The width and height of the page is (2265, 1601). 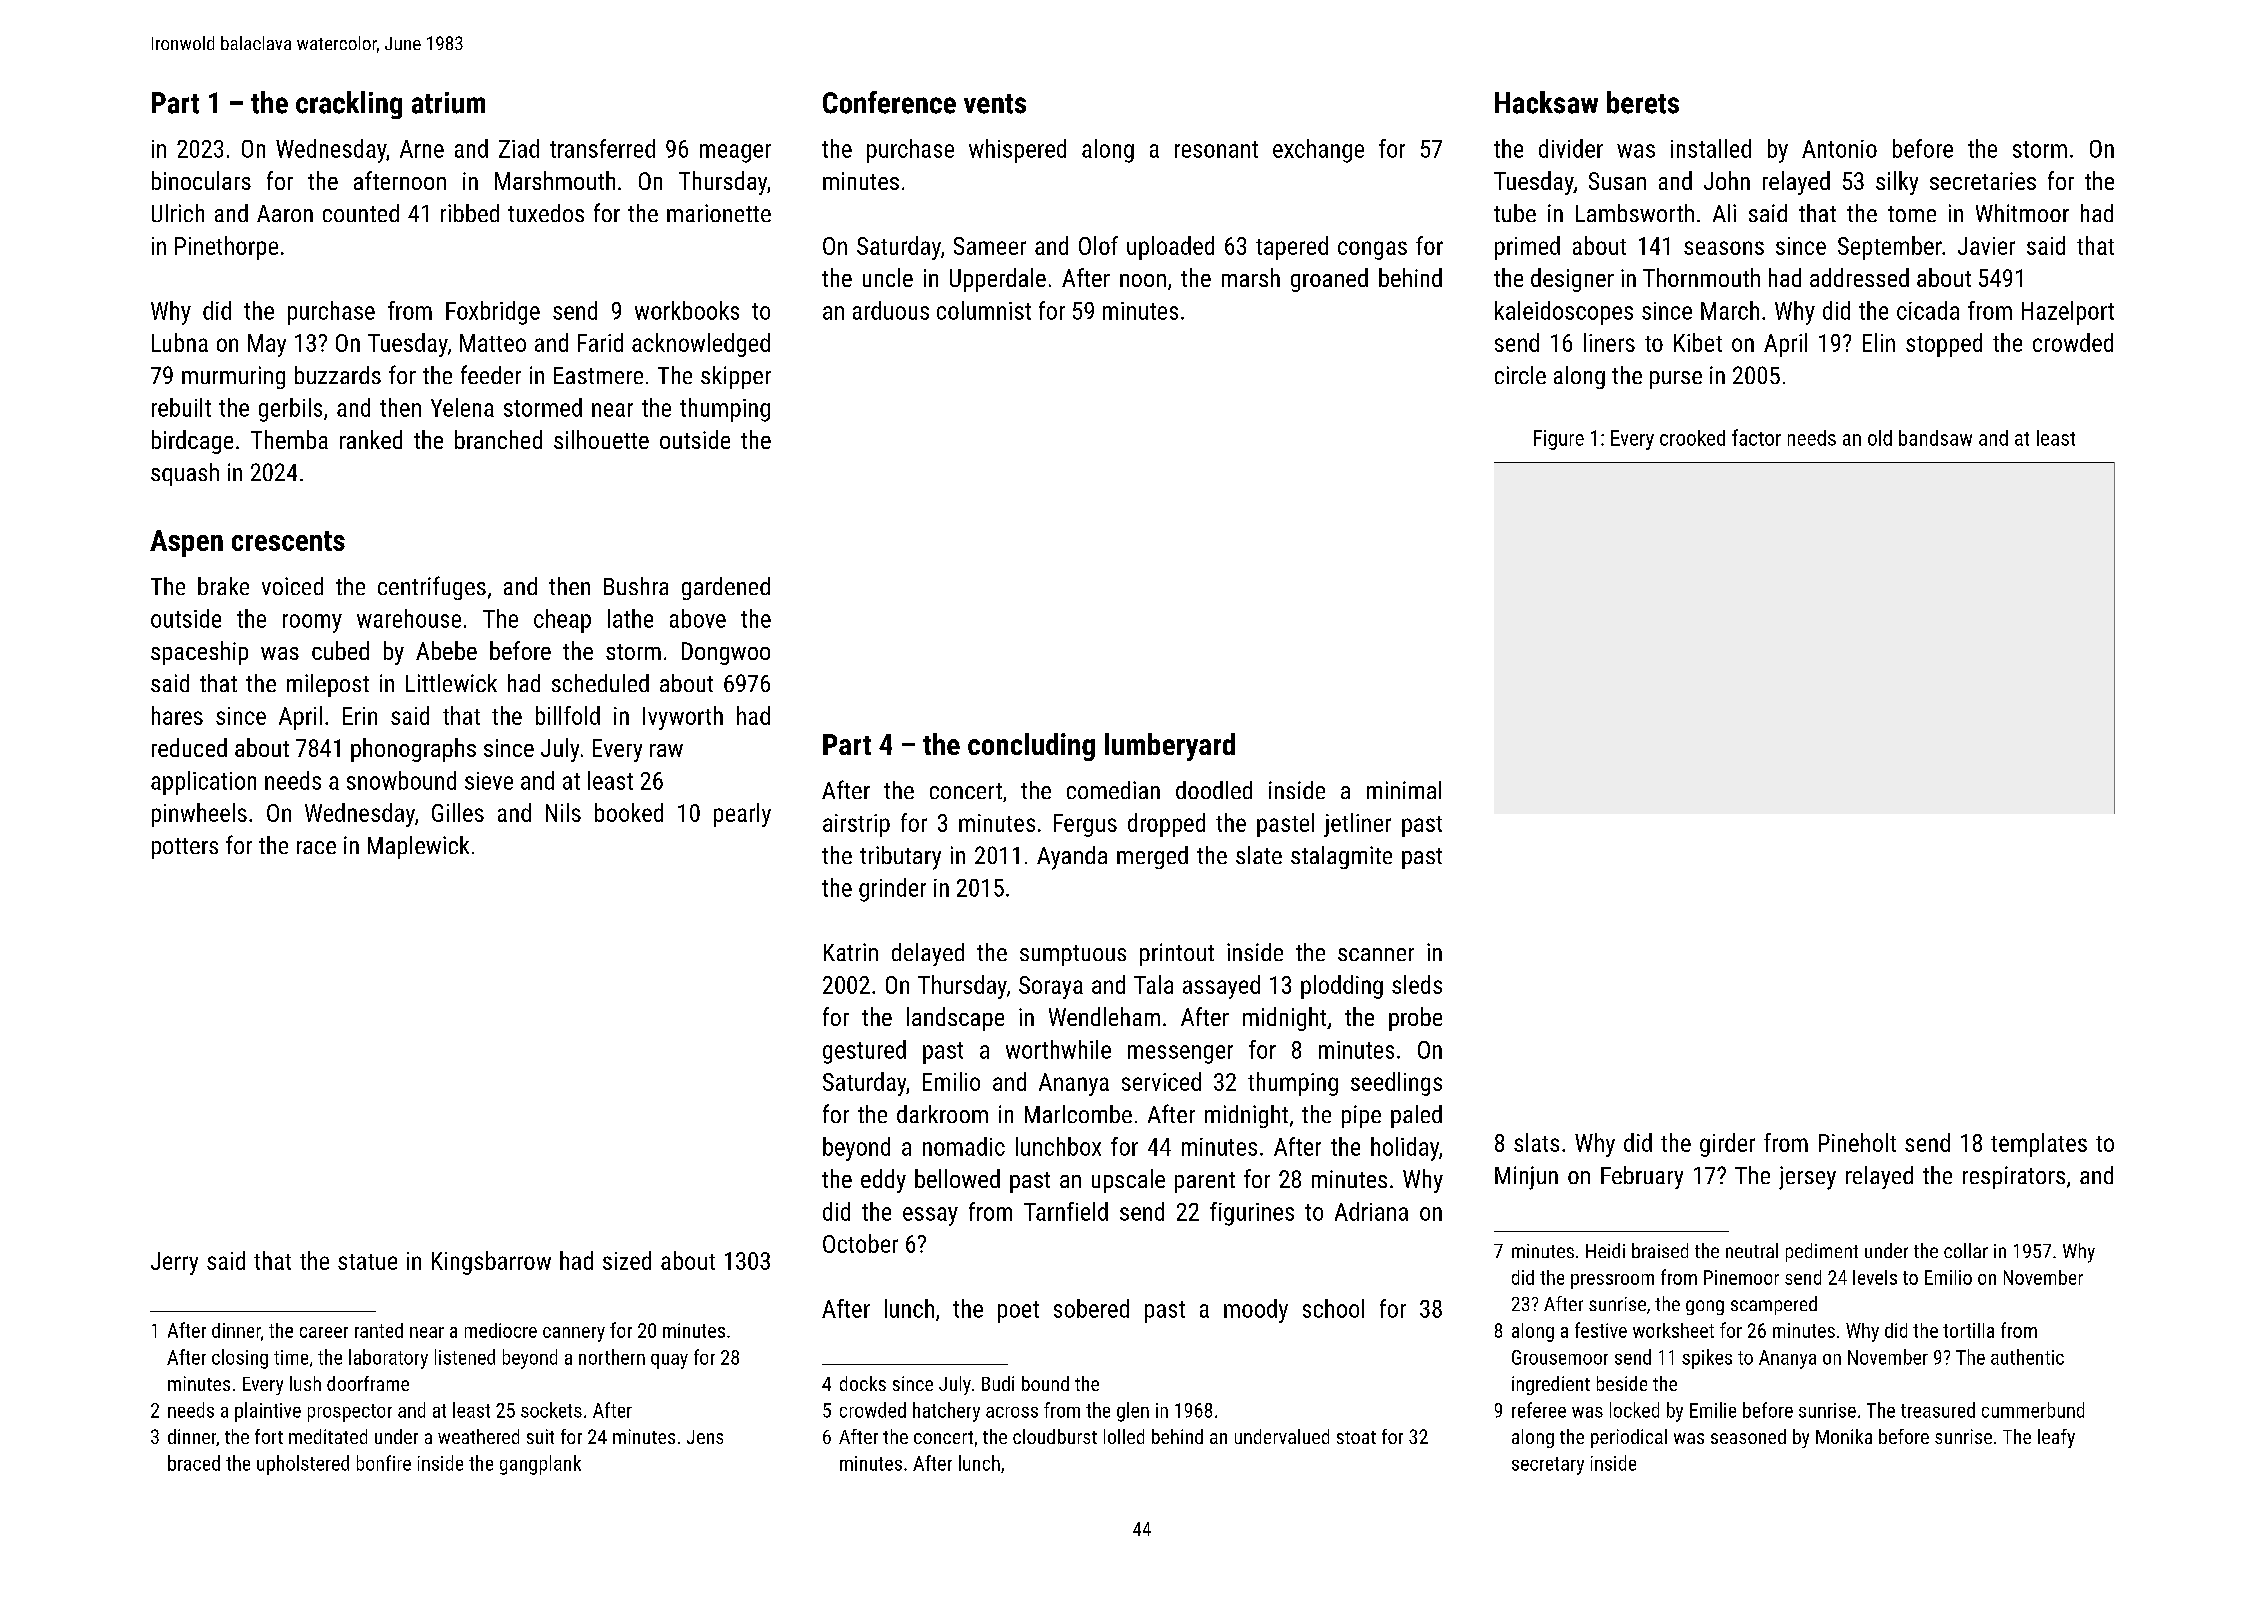 What do you see at coordinates (889, 102) in the page?
I see `Conference` at bounding box center [889, 102].
